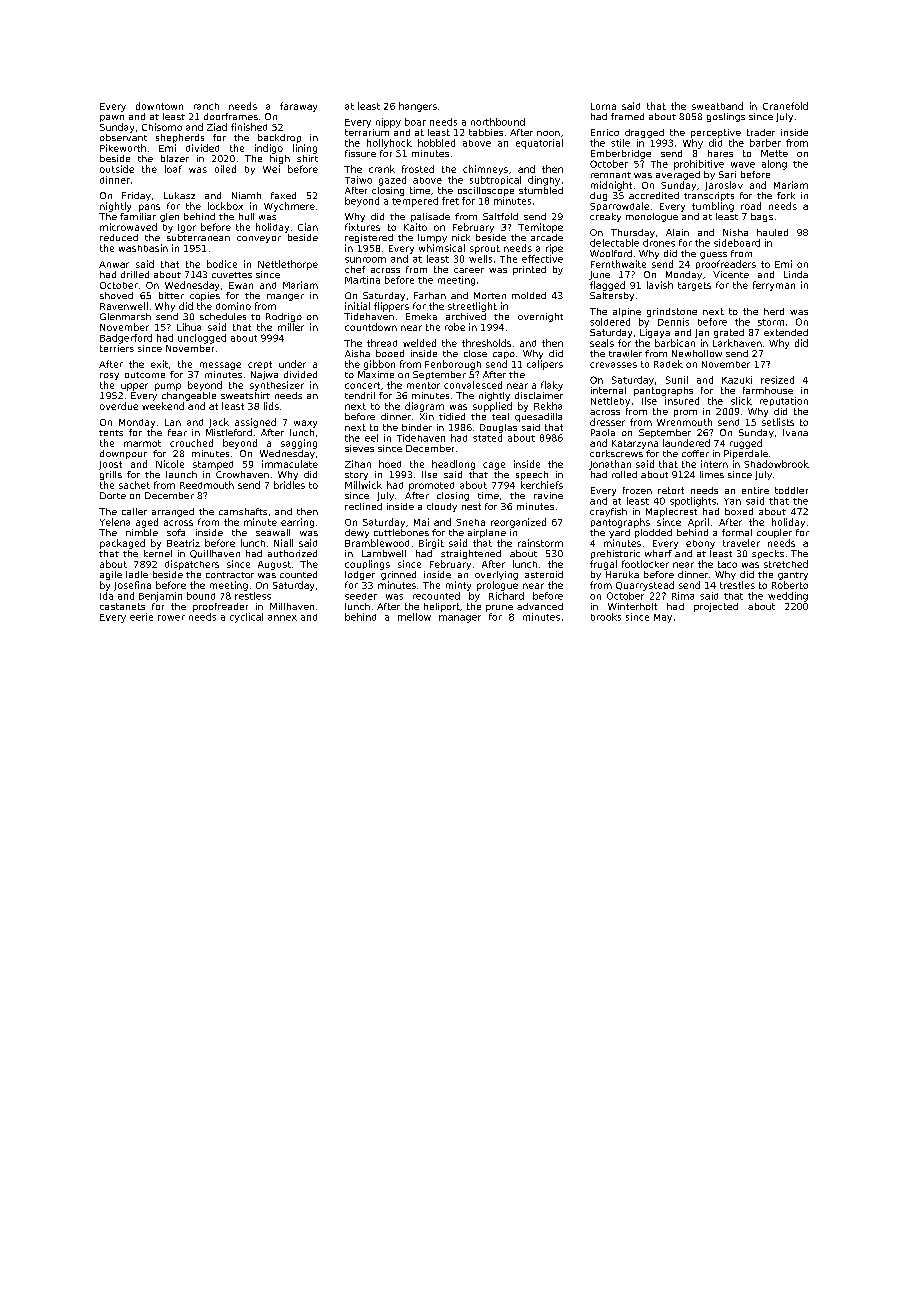 This screenshot has width=908, height=1316. Describe the element at coordinates (414, 617) in the screenshot. I see `mellow` at that location.
